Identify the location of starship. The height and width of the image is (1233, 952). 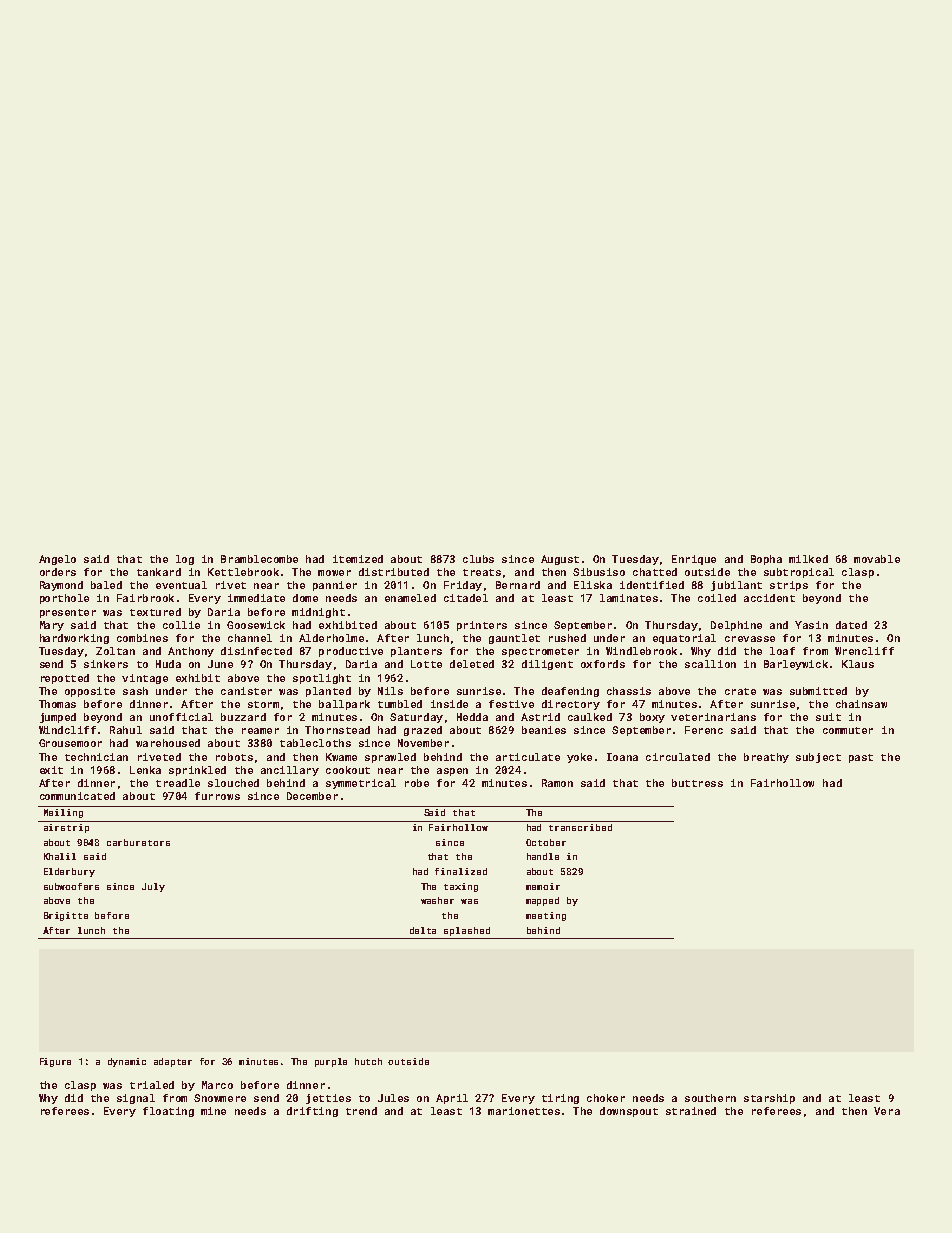
(769, 1099).
